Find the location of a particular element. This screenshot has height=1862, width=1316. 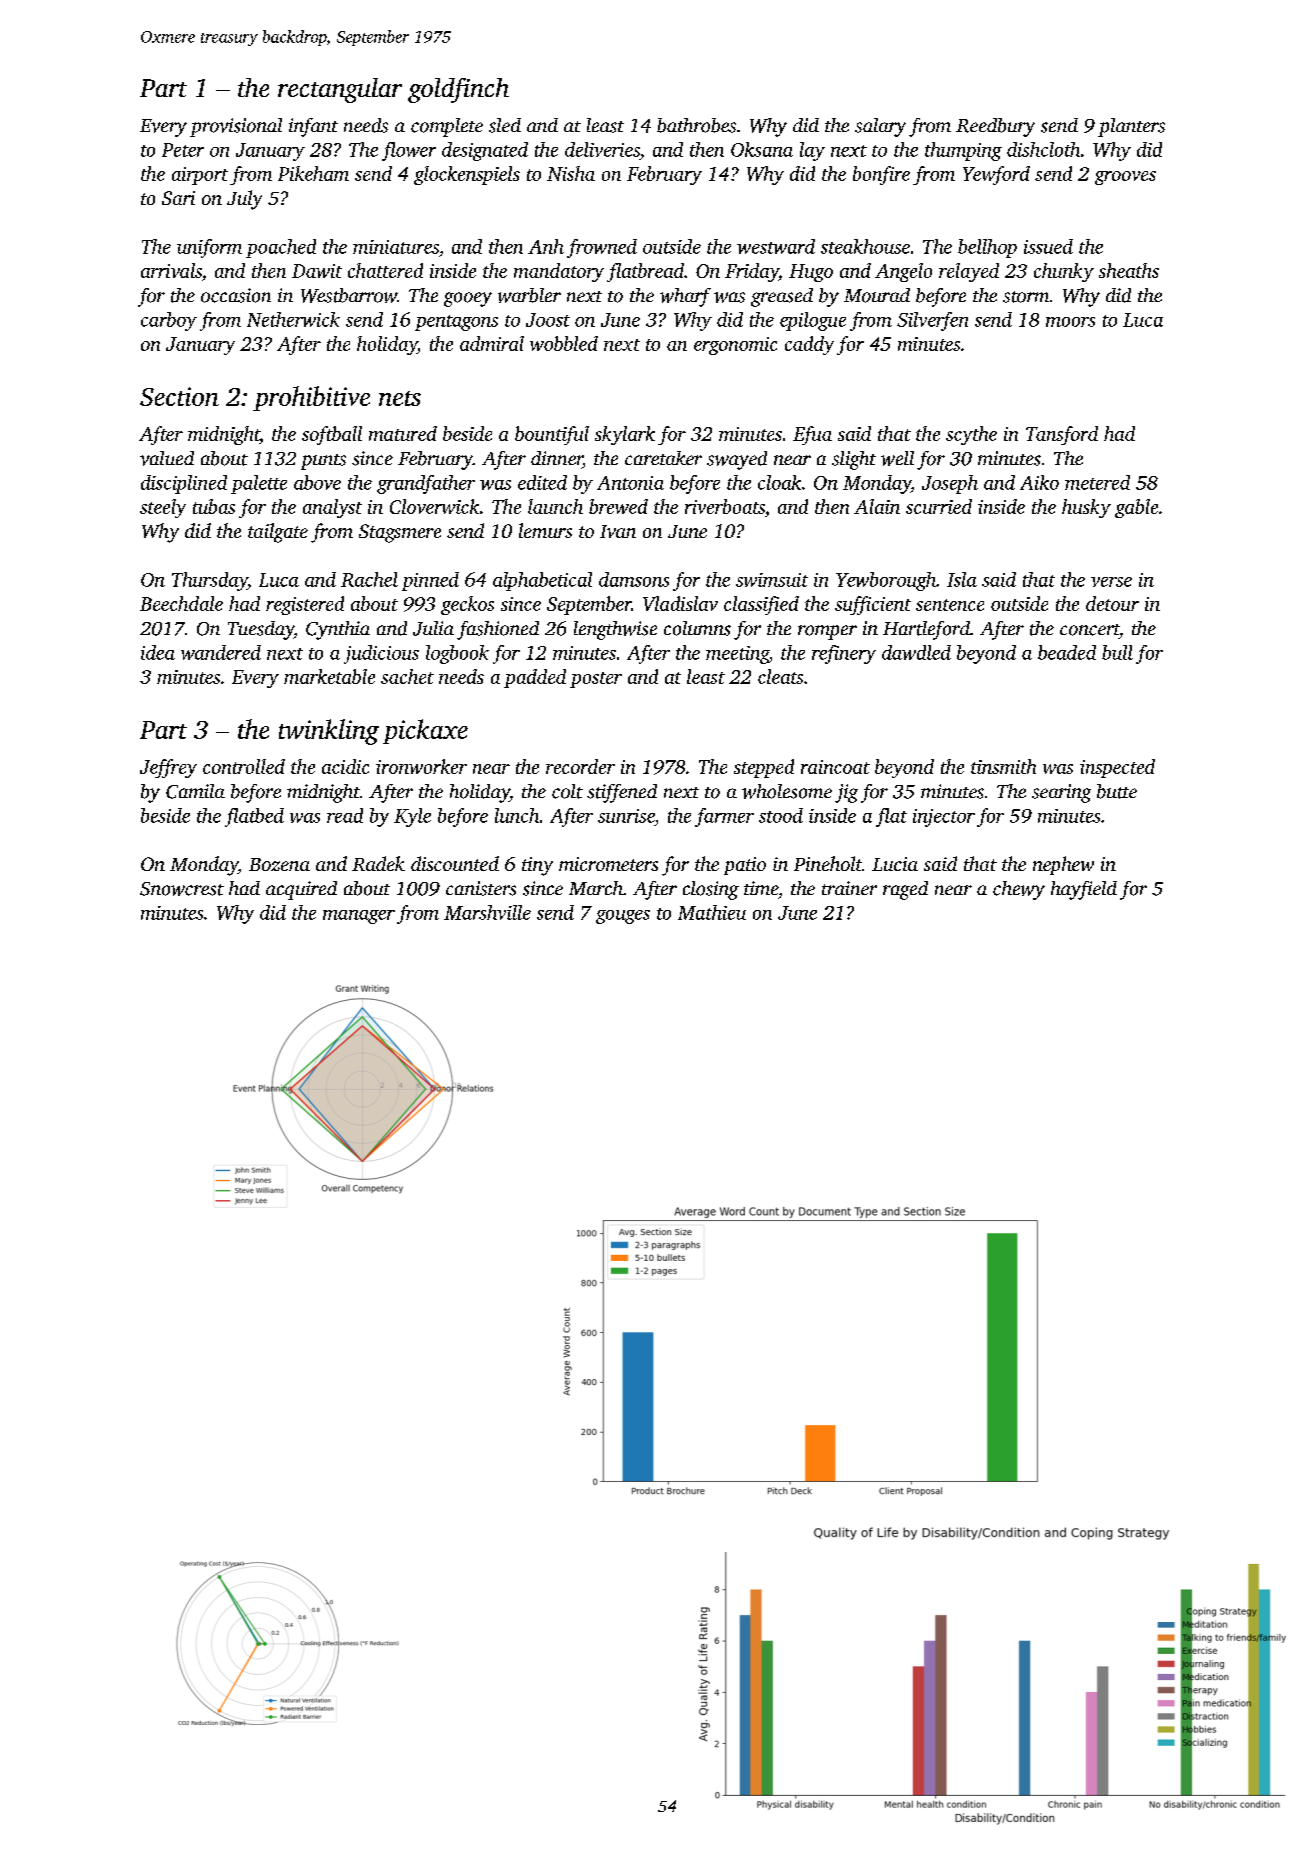

rectangular is located at coordinates (340, 90).
